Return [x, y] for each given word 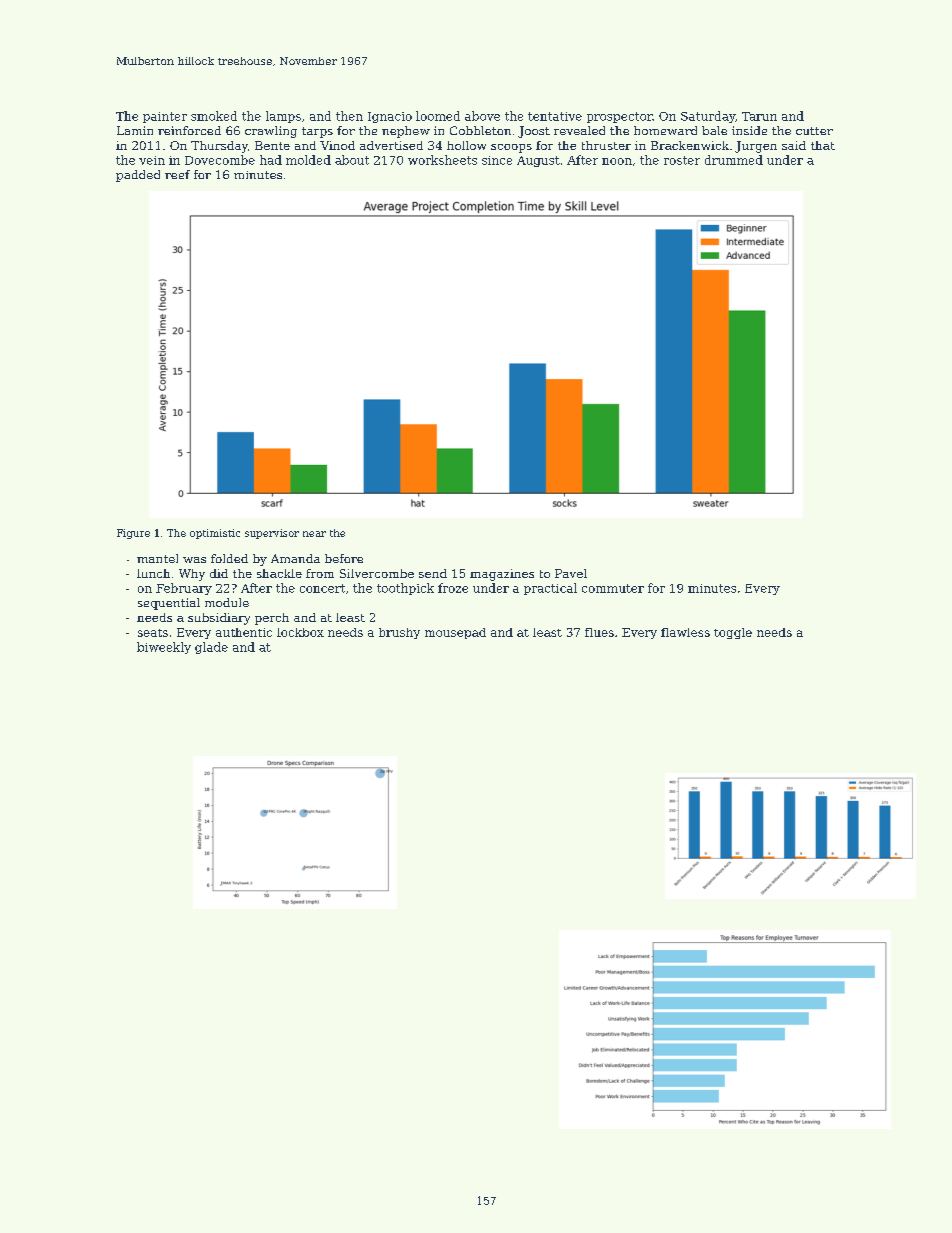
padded [138, 176]
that [823, 145]
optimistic [215, 534]
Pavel [571, 573]
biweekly [164, 648]
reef [177, 174]
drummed [734, 160]
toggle [733, 633]
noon [617, 161]
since [497, 160]
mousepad [455, 633]
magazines [502, 575]
